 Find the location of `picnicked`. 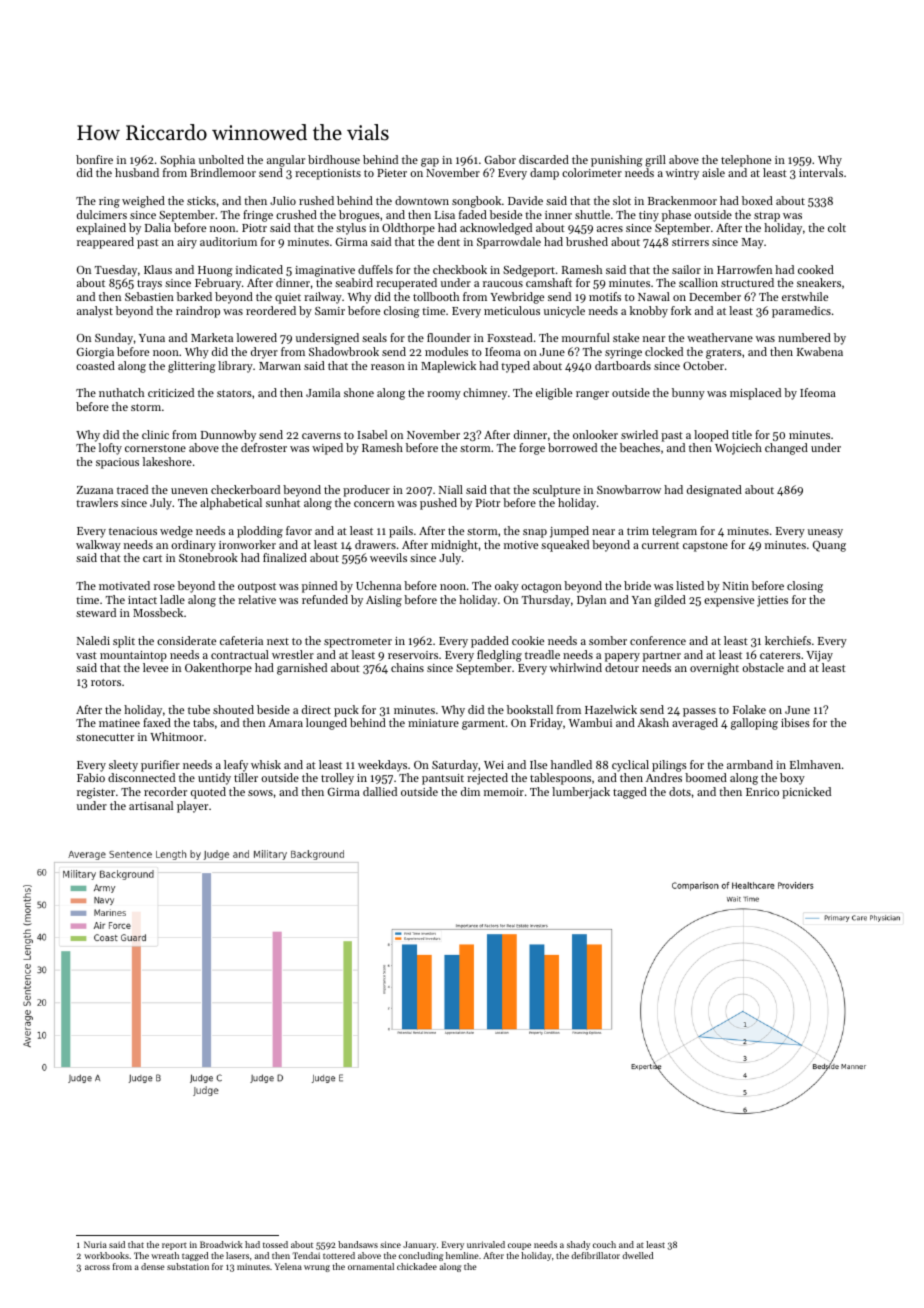

picnicked is located at coordinates (806, 793).
